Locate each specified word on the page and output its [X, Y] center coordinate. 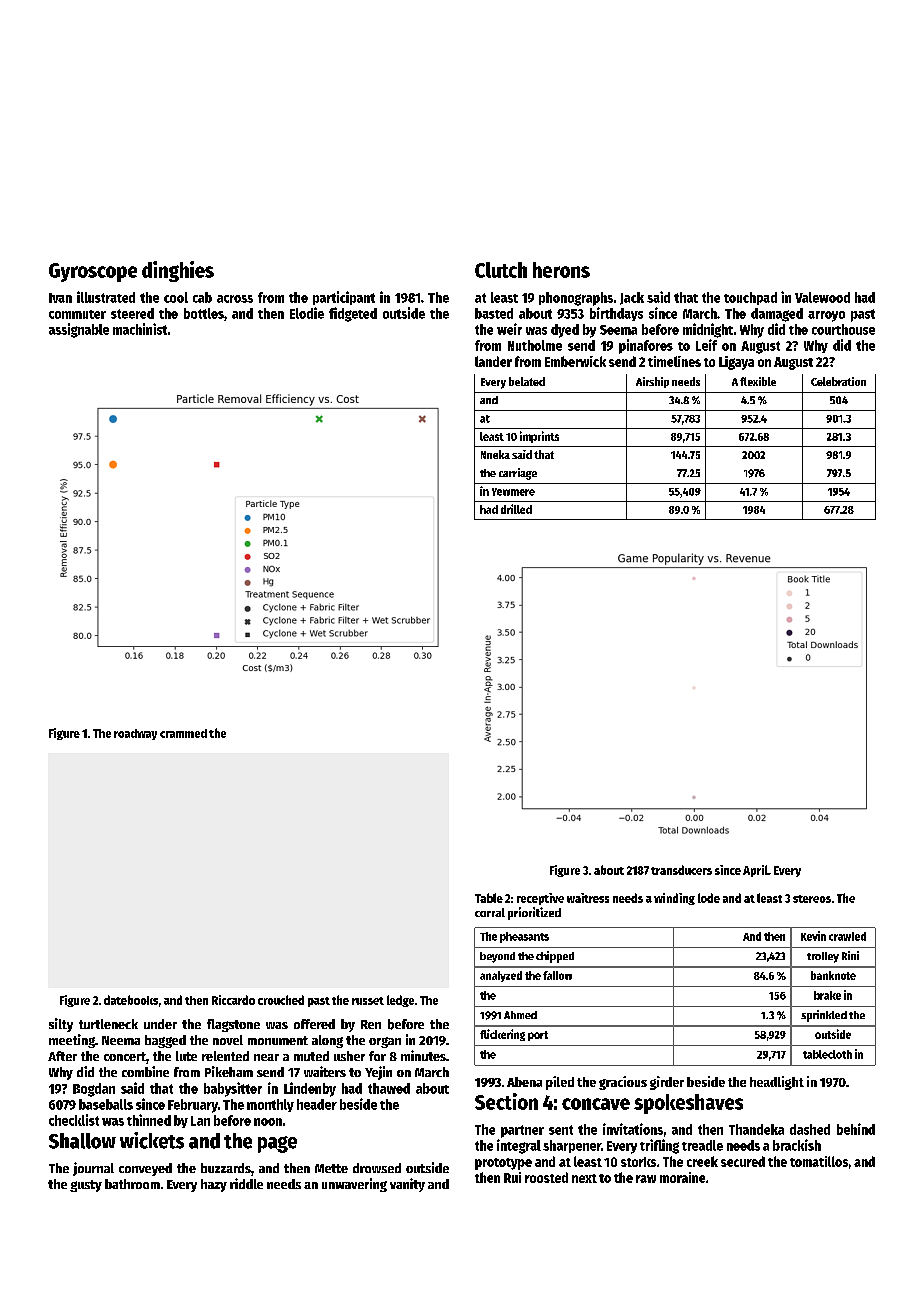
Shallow [82, 1141]
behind [856, 1129]
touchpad [750, 298]
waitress [588, 898]
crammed [183, 733]
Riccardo [233, 1000]
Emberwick [575, 361]
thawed [389, 1088]
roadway [135, 734]
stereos [812, 899]
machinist [140, 329]
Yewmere [513, 492]
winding [674, 899]
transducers [681, 870]
